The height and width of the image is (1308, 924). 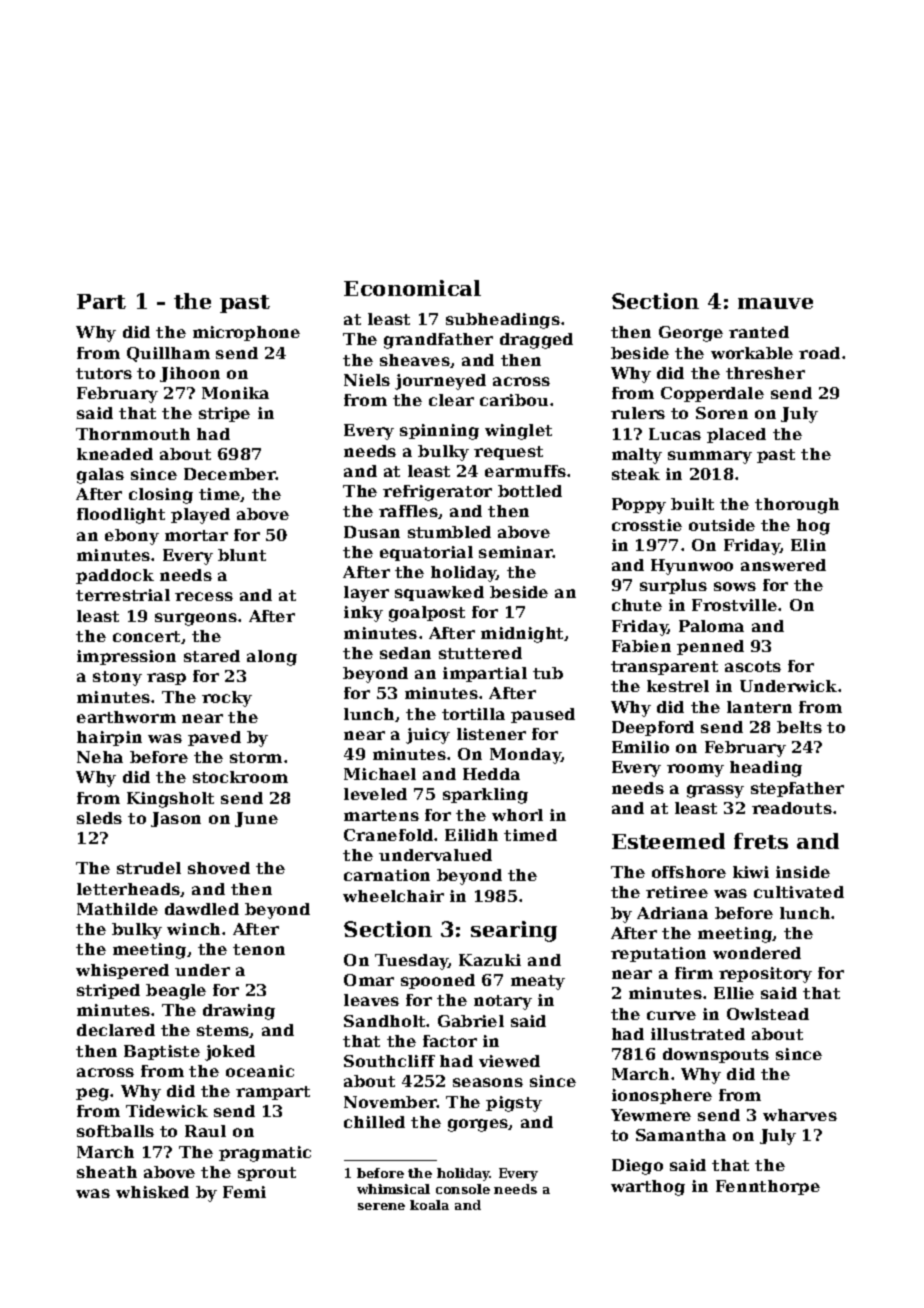 What do you see at coordinates (122, 971) in the image?
I see `whispered` at bounding box center [122, 971].
